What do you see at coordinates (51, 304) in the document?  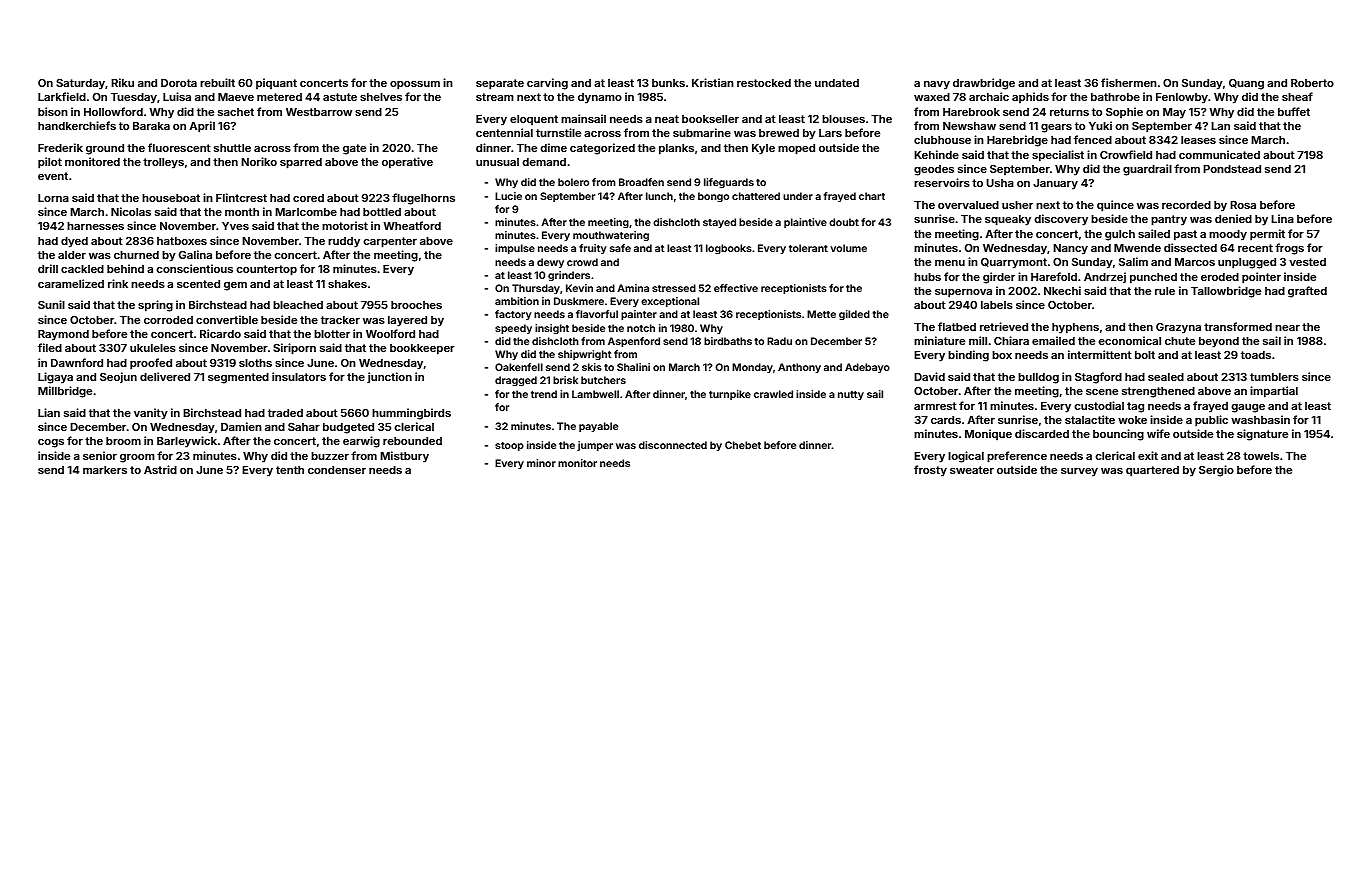 I see `Sunil` at bounding box center [51, 304].
